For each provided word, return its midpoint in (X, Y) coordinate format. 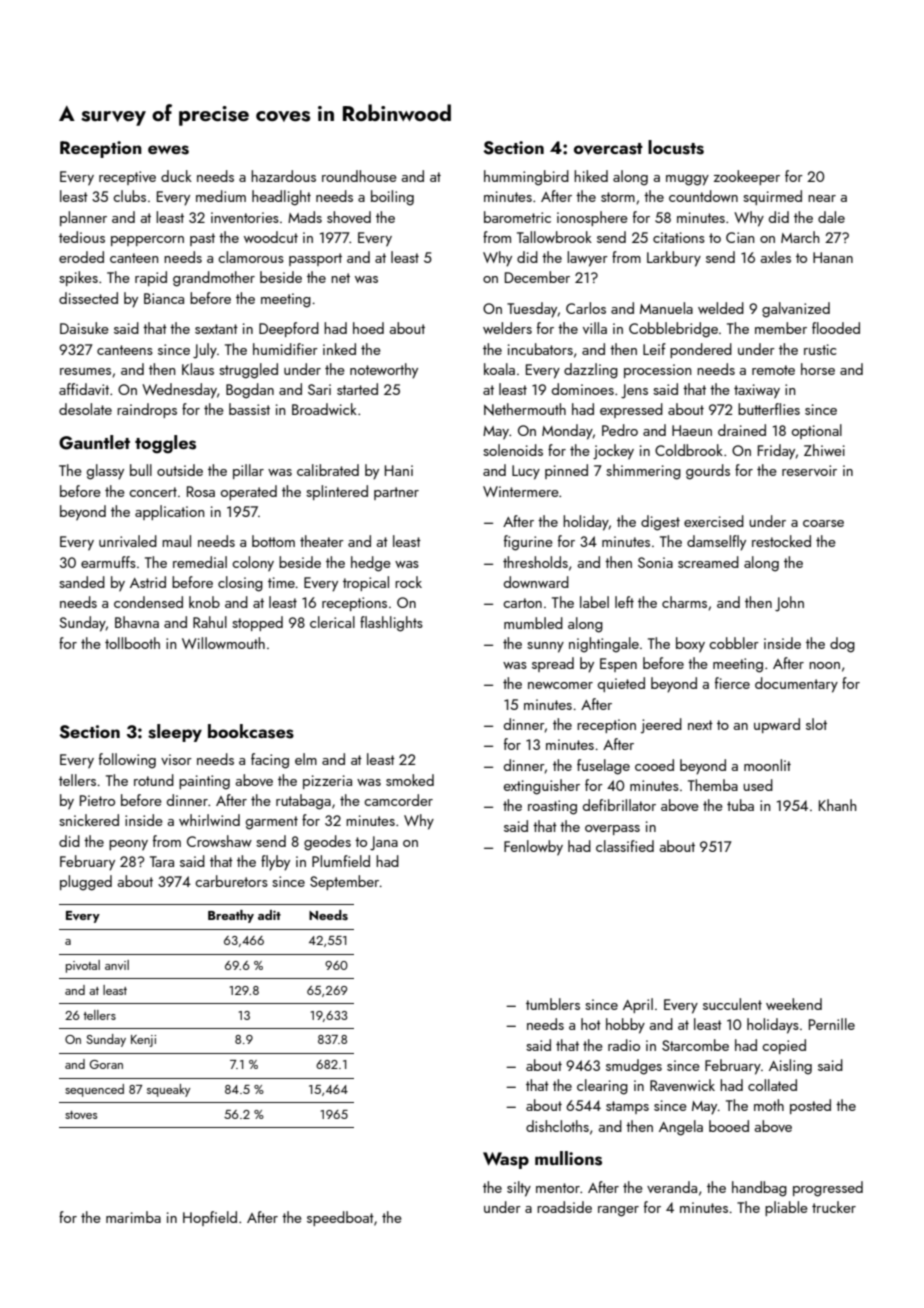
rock (408, 582)
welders (507, 328)
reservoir (809, 470)
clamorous (251, 257)
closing (240, 584)
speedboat (340, 1218)
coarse (823, 523)
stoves (81, 1115)
